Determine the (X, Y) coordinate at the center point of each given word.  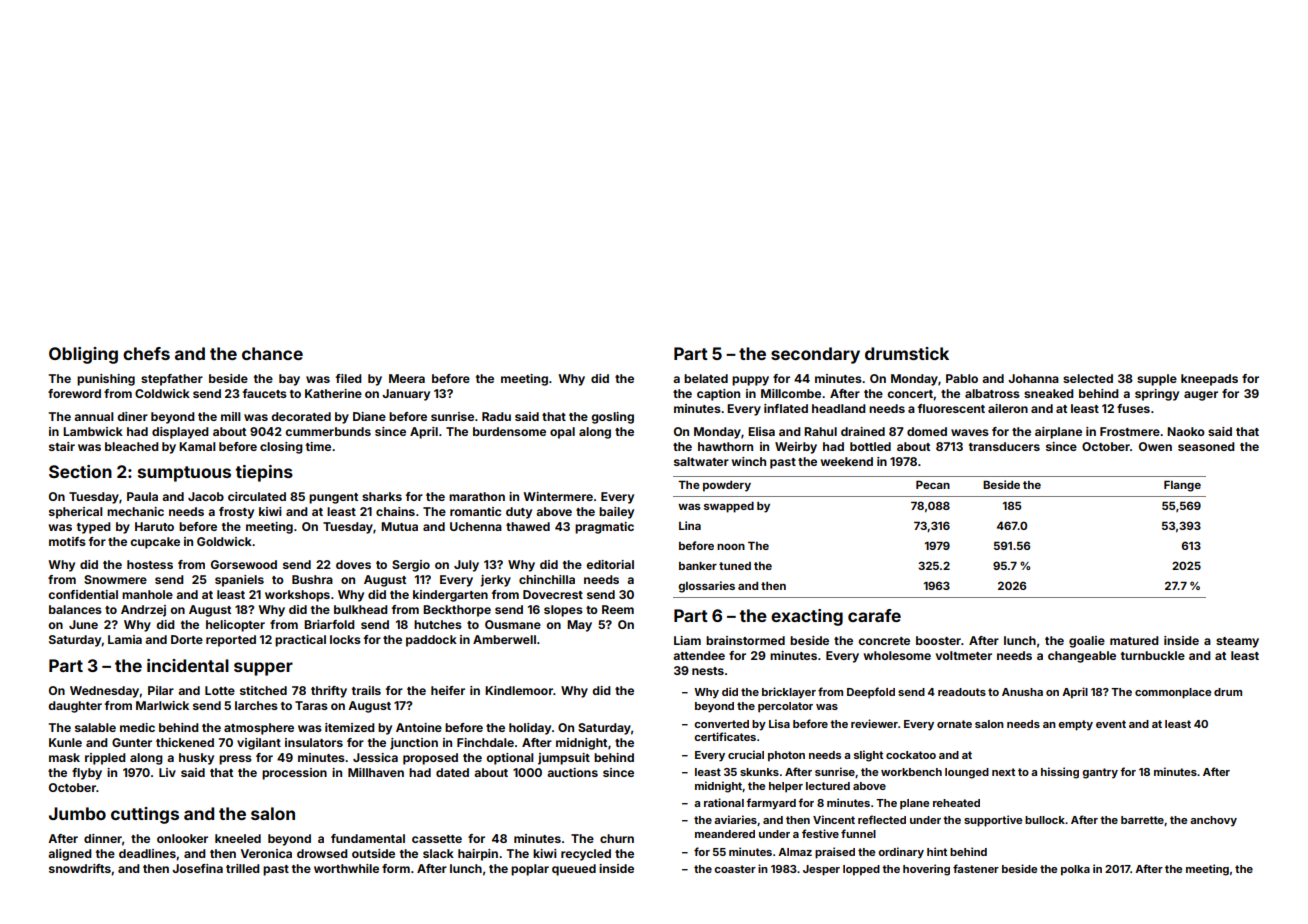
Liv (167, 772)
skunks (759, 772)
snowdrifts (80, 868)
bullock (1045, 820)
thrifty (329, 692)
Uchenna (476, 526)
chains (395, 511)
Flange (1182, 486)
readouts (962, 692)
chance (272, 353)
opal (562, 433)
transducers (1004, 446)
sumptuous (184, 474)
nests (708, 671)
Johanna (1033, 378)
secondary (815, 355)
